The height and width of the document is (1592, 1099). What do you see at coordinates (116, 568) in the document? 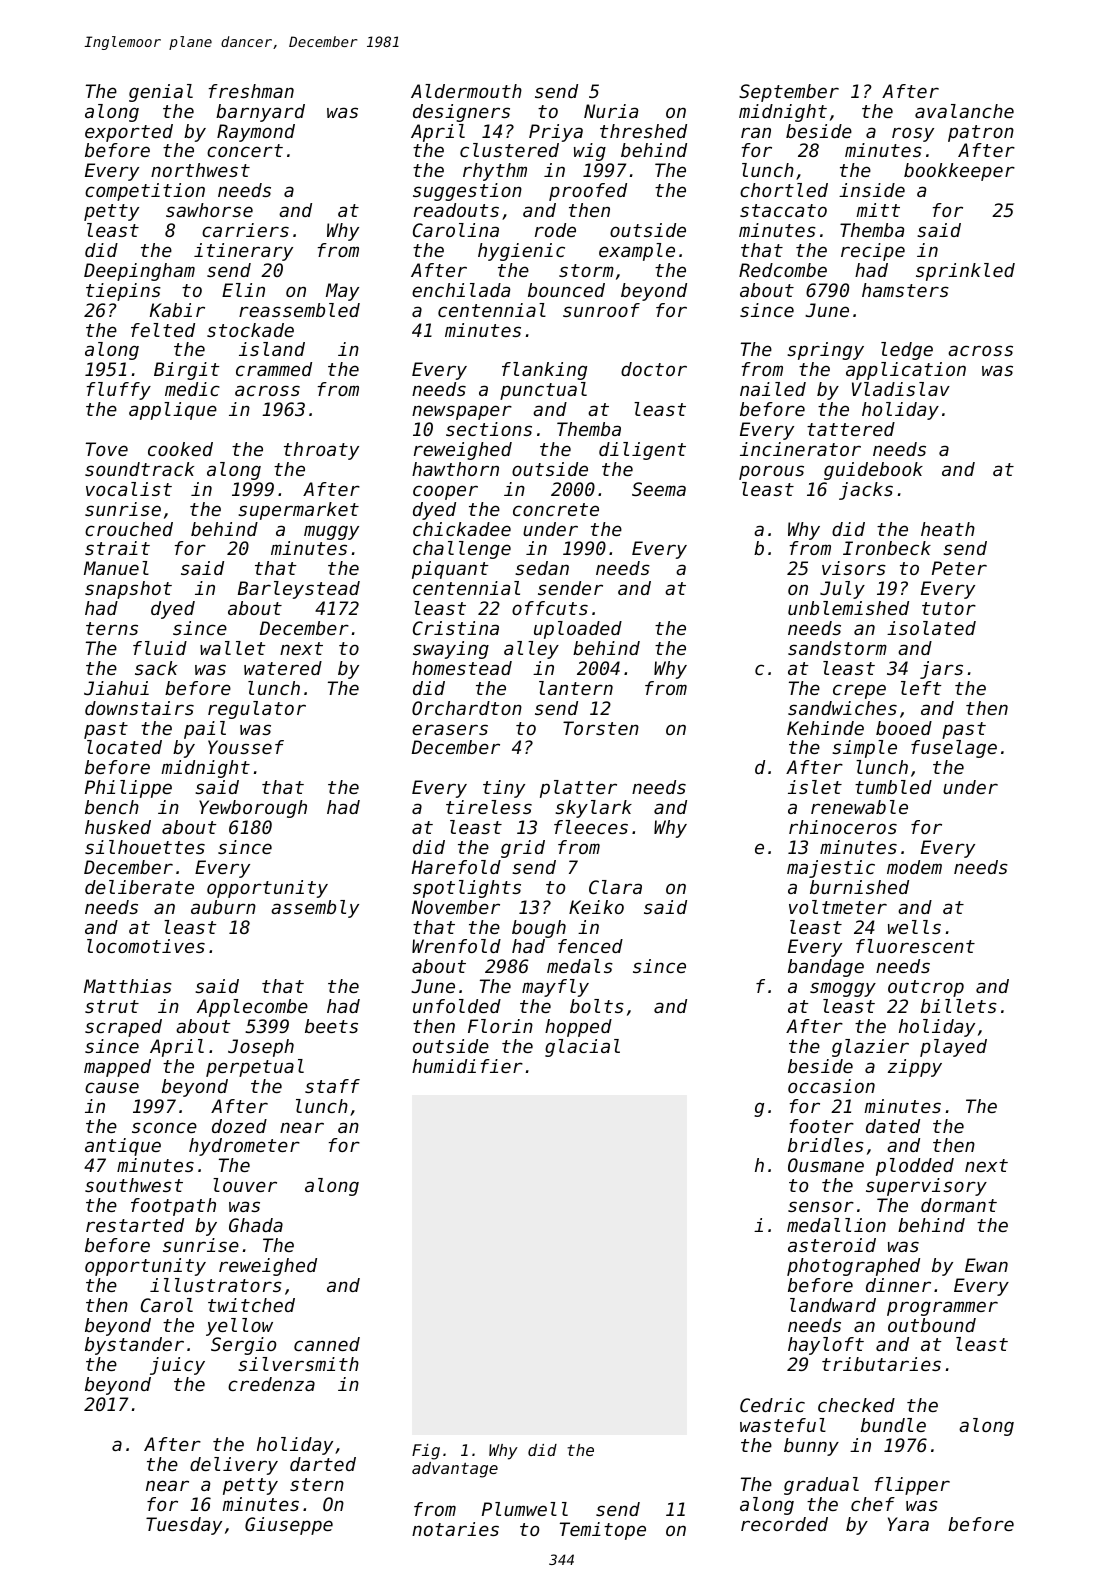
I see `Manuel` at bounding box center [116, 568].
